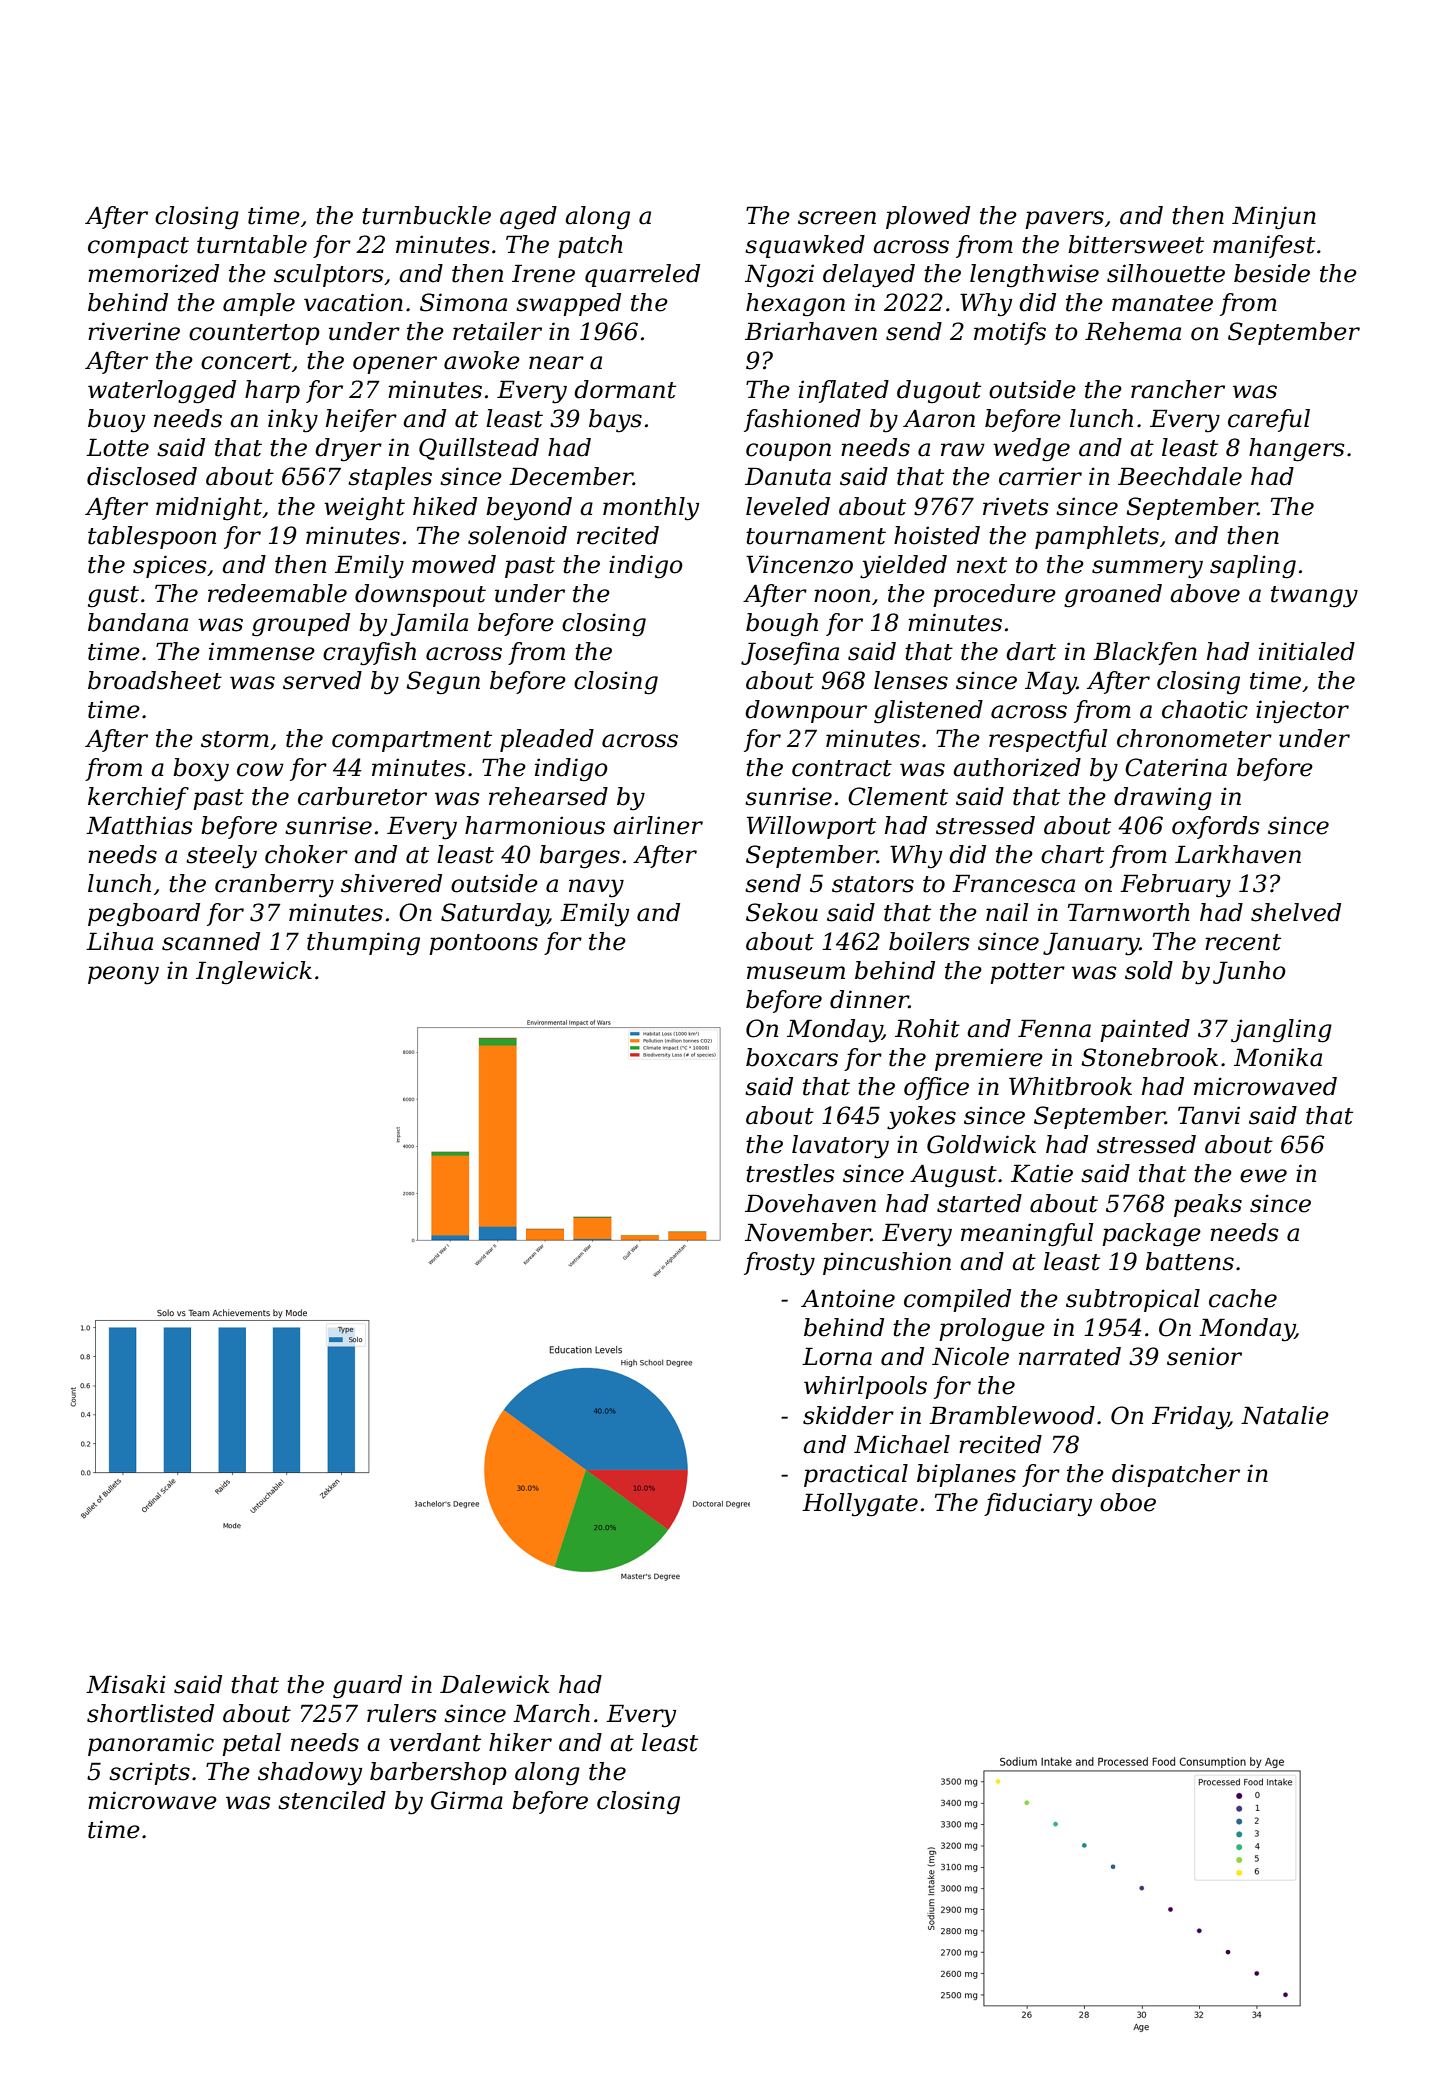 This screenshot has height=2100, width=1450. What do you see at coordinates (367, 1687) in the screenshot?
I see `guard` at bounding box center [367, 1687].
